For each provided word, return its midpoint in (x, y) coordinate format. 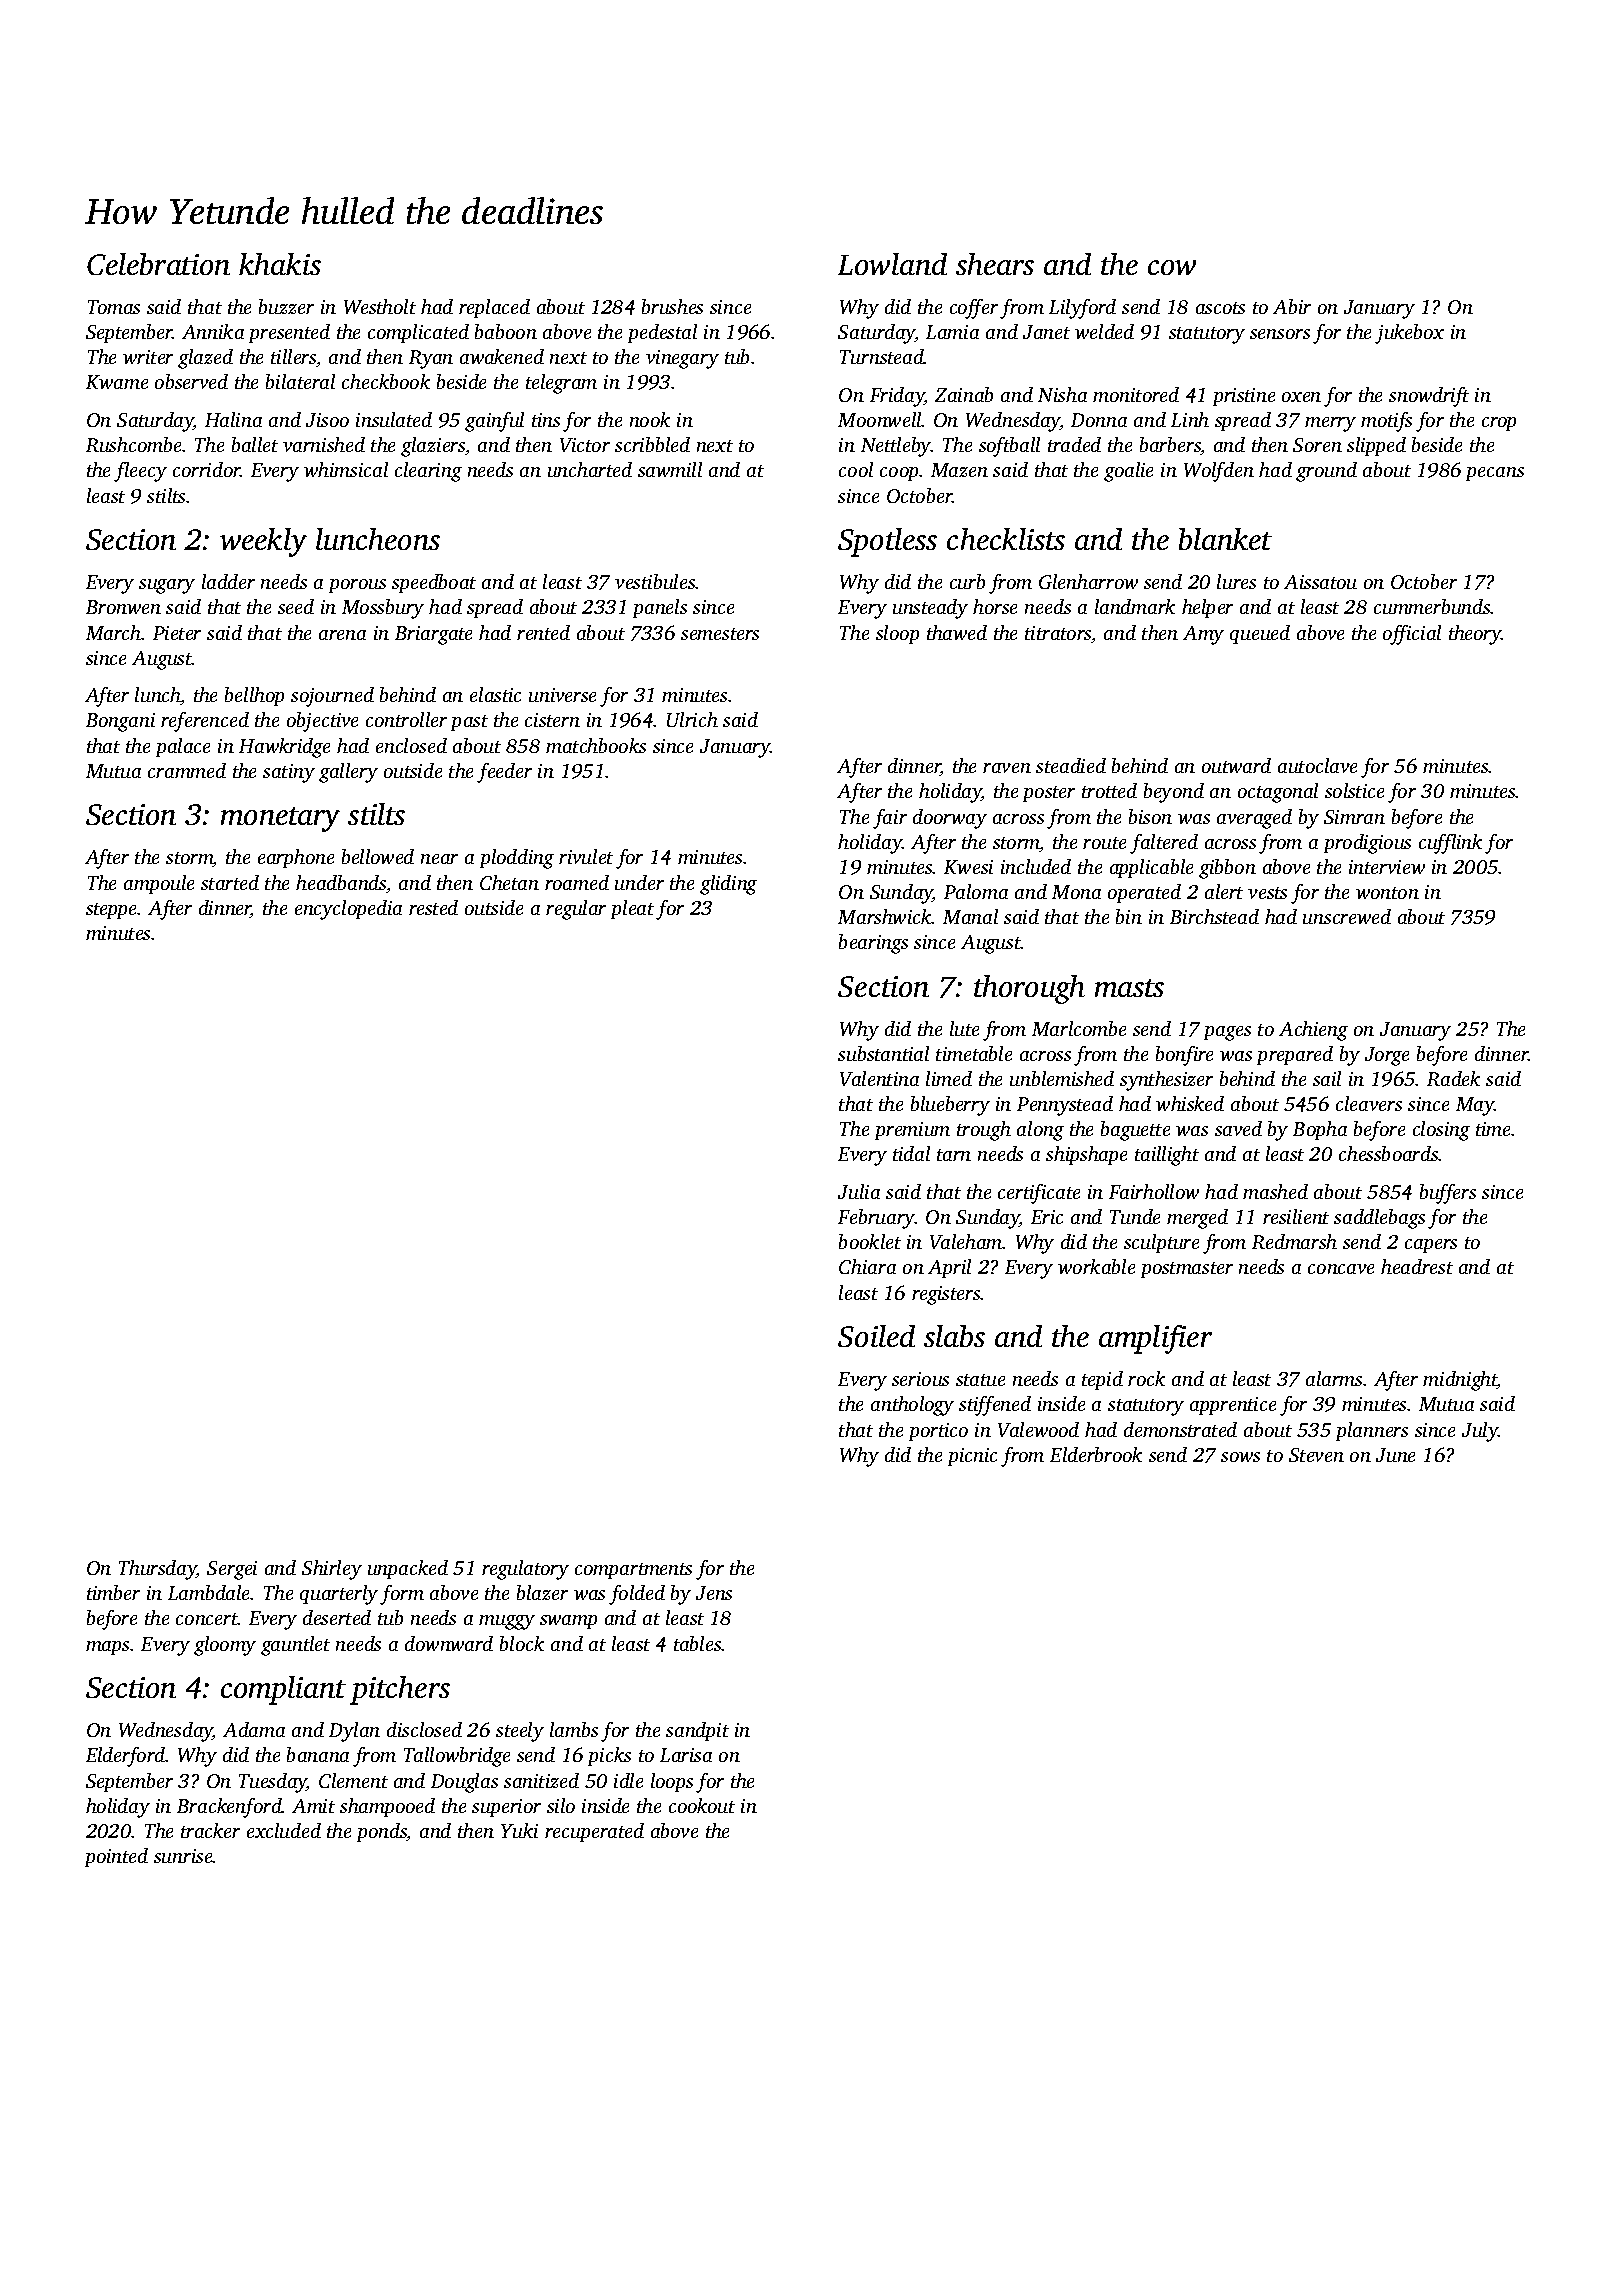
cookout (702, 1805)
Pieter (177, 633)
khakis (280, 264)
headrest (1417, 1266)
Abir (1292, 306)
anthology (912, 1406)
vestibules (655, 581)
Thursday (158, 1570)
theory (1475, 635)
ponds (382, 1832)
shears (995, 264)
